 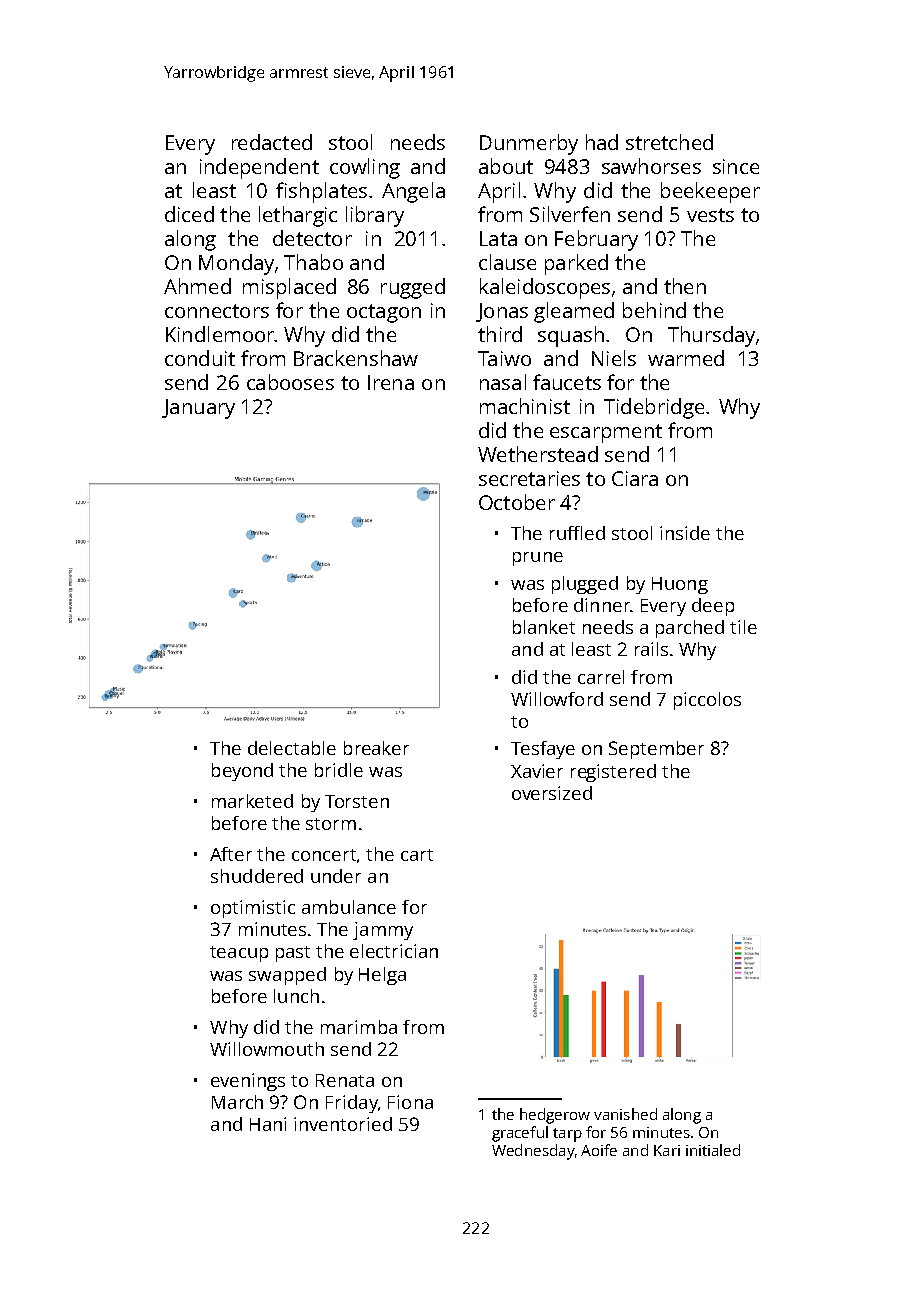 What do you see at coordinates (376, 748) in the image?
I see `breaker` at bounding box center [376, 748].
